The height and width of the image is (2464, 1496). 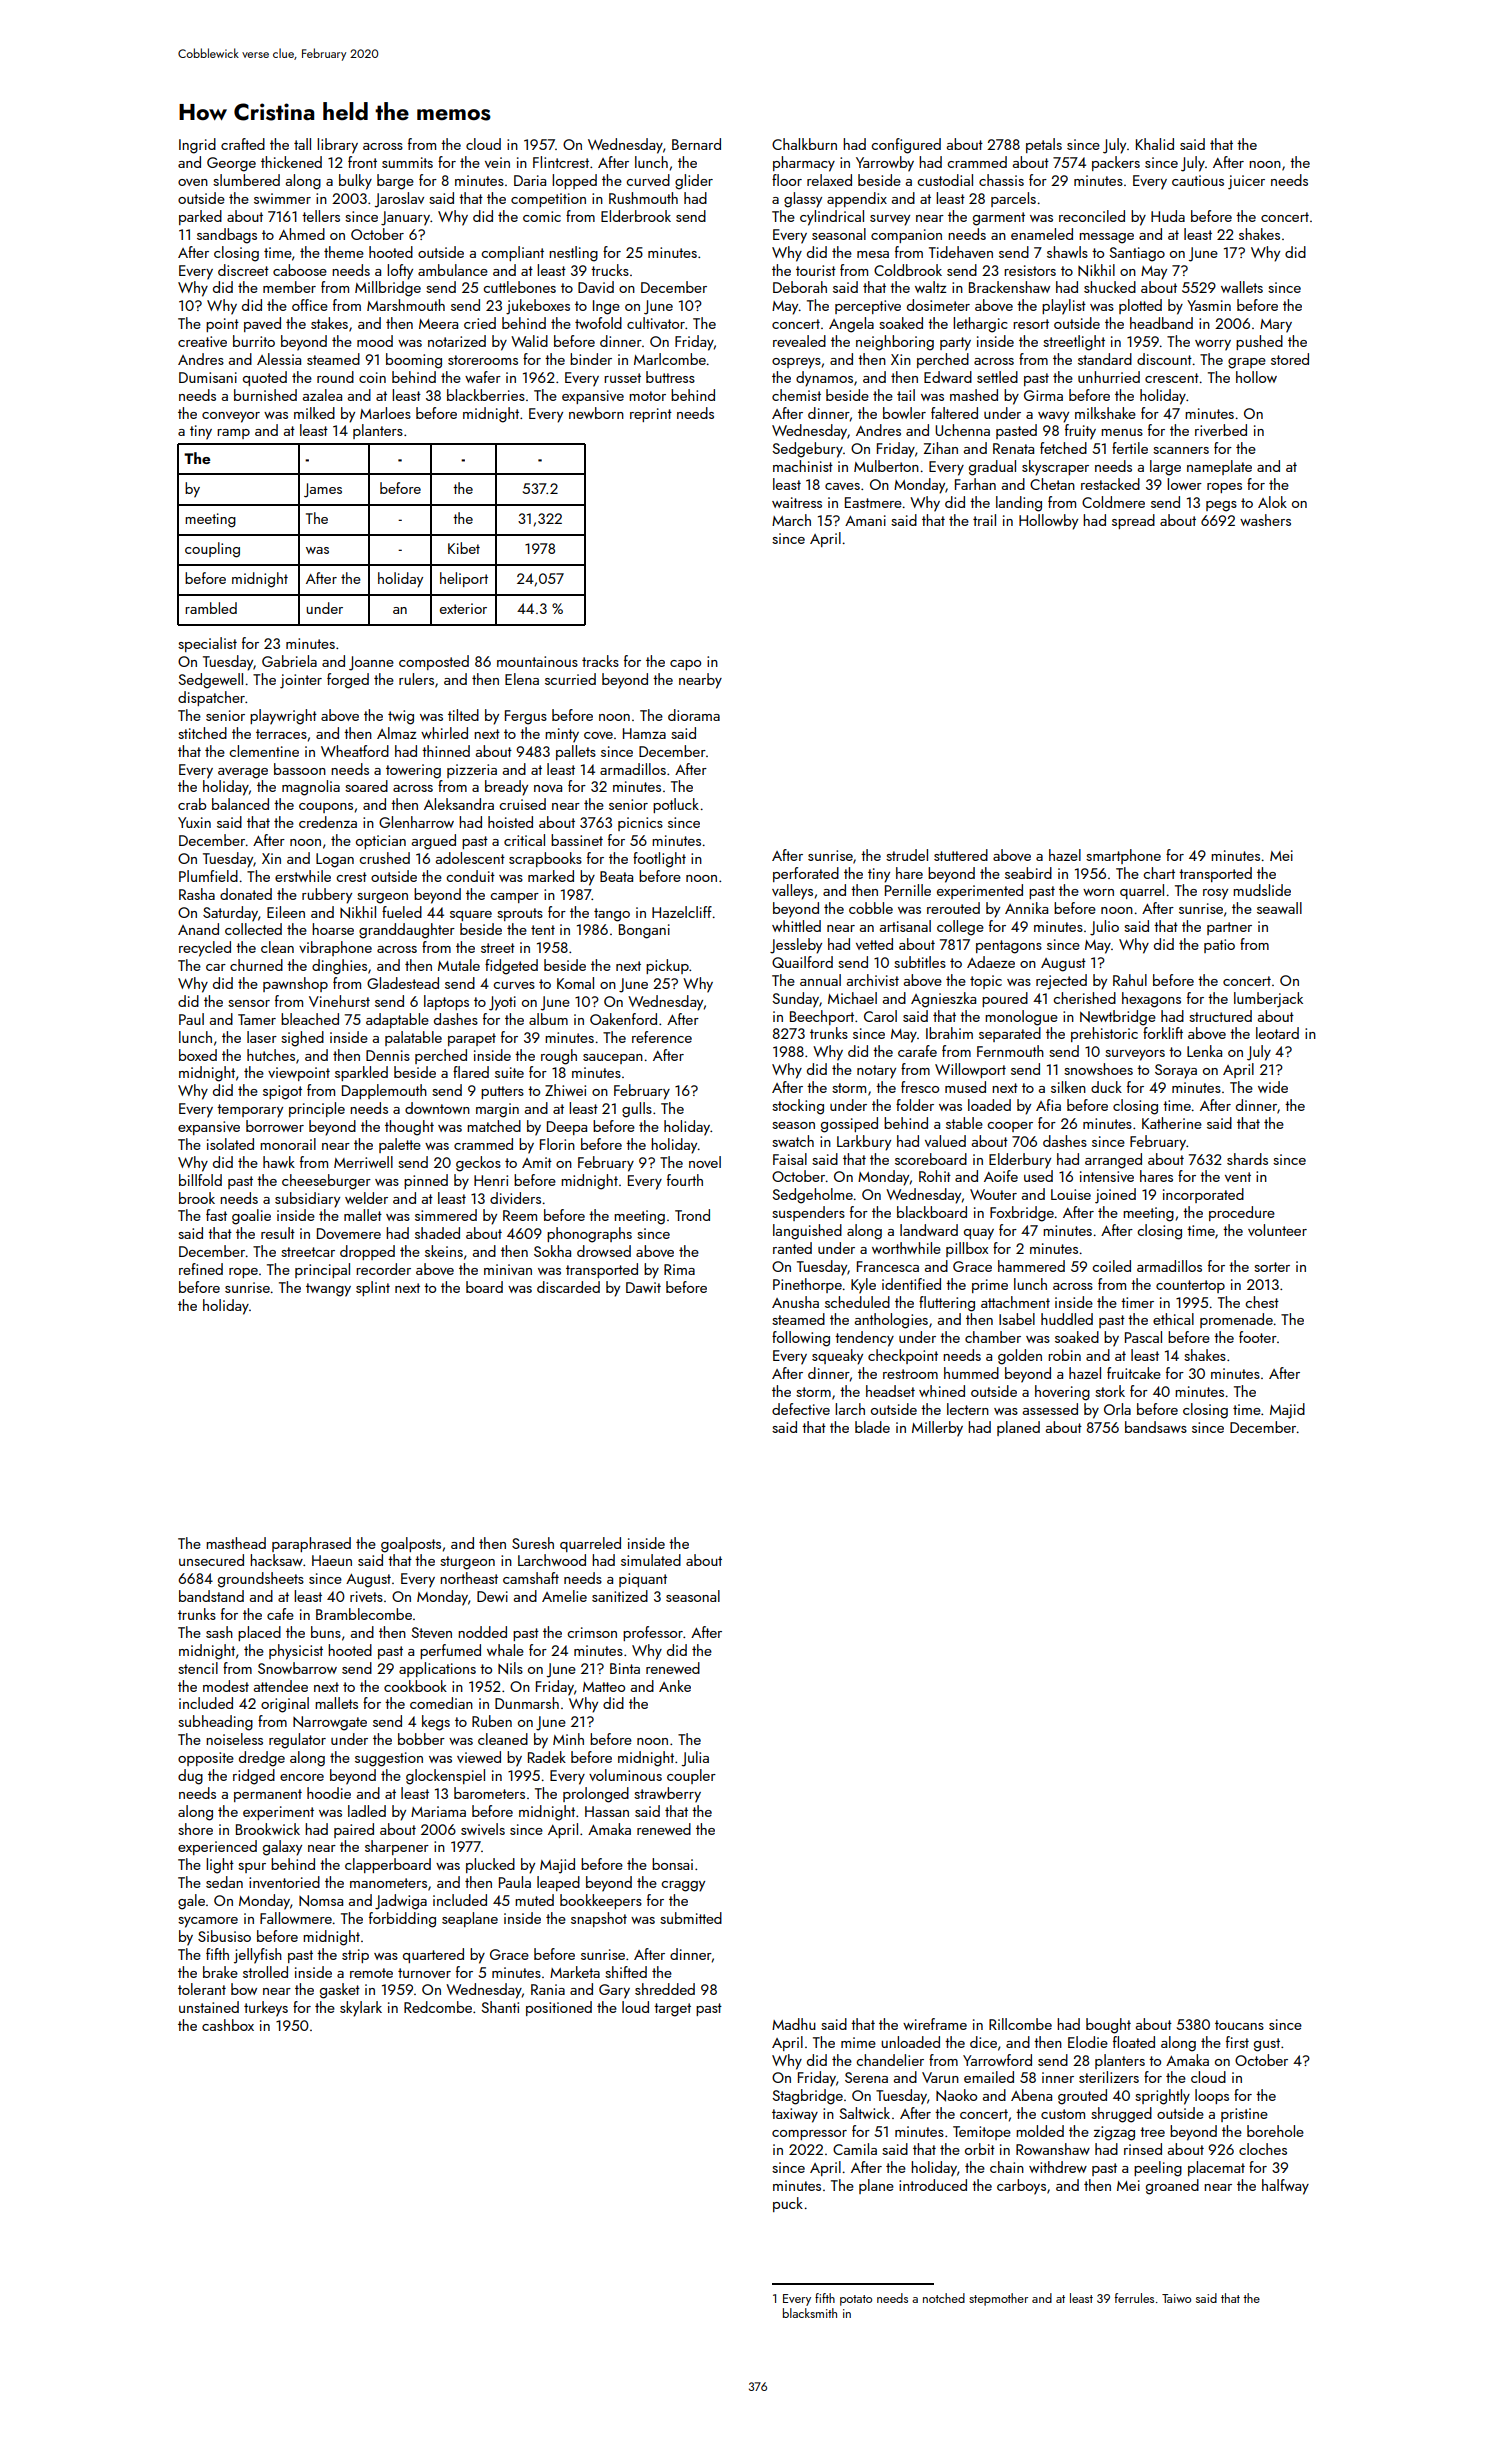 I want to click on standard, so click(x=1105, y=359).
